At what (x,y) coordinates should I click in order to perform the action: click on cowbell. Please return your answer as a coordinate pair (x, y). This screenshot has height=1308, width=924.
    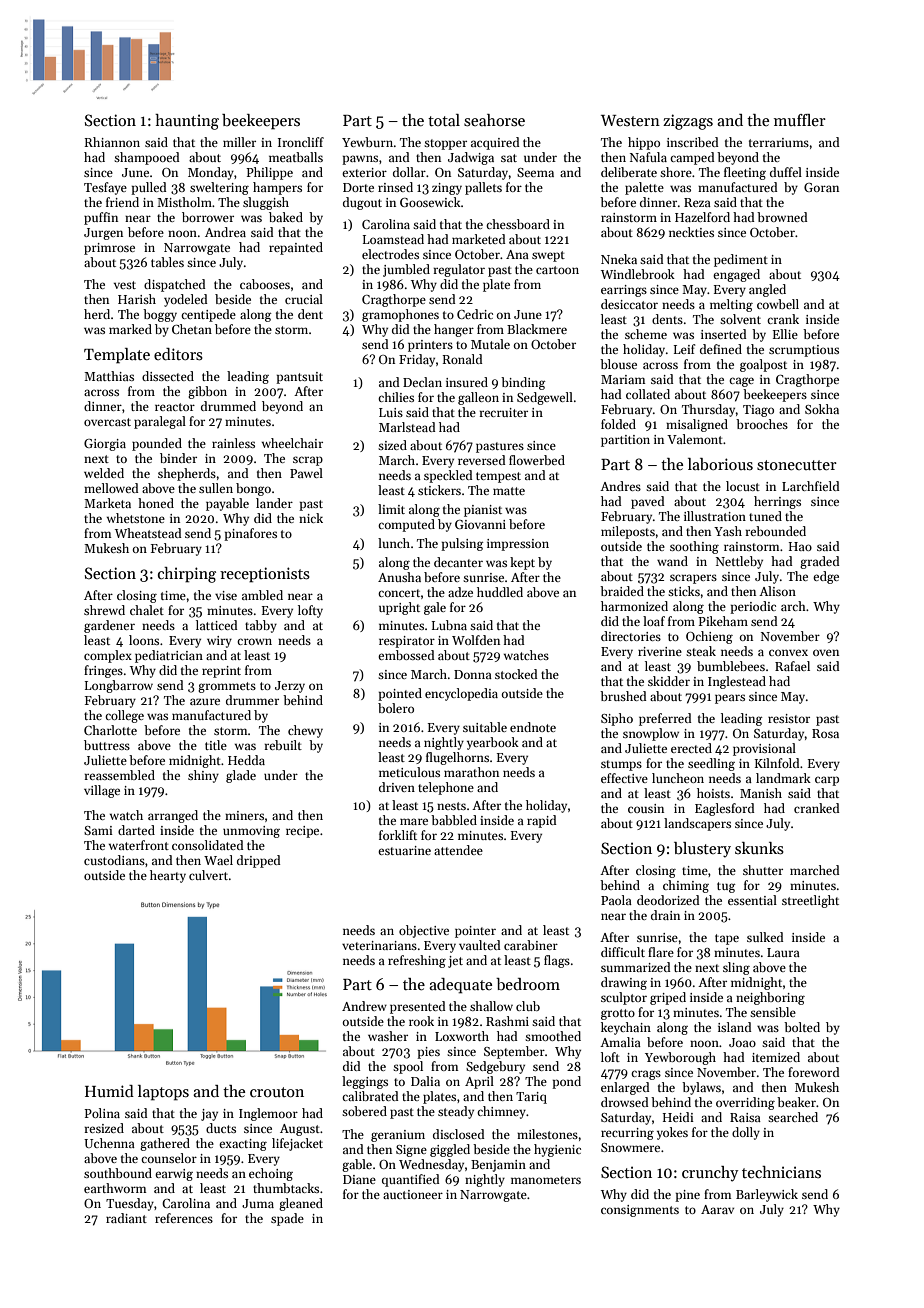
    Looking at the image, I should click on (778, 304).
